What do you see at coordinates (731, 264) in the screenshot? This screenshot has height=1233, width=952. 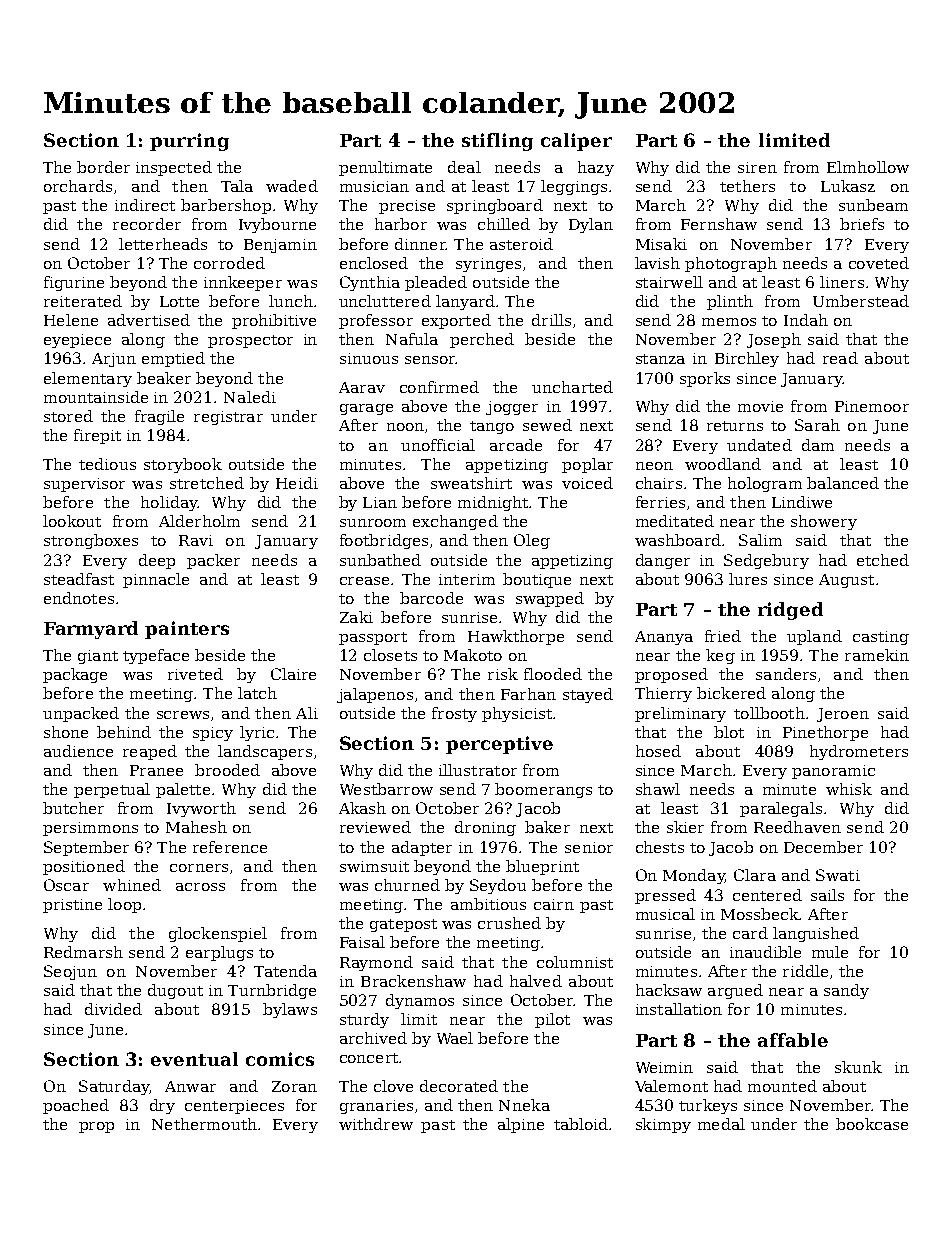 I see `photograph` at bounding box center [731, 264].
